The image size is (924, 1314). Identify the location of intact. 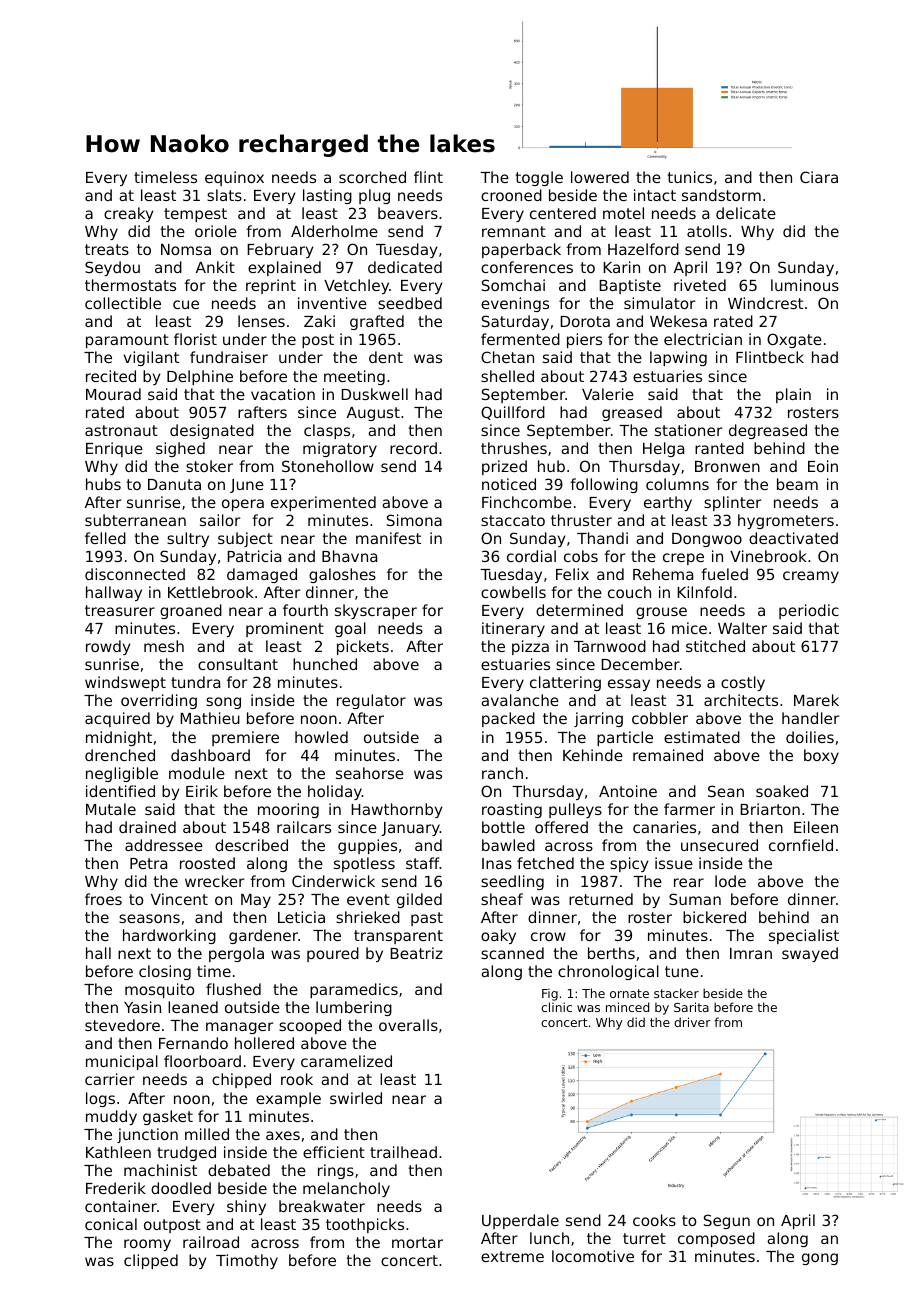
(655, 195).
